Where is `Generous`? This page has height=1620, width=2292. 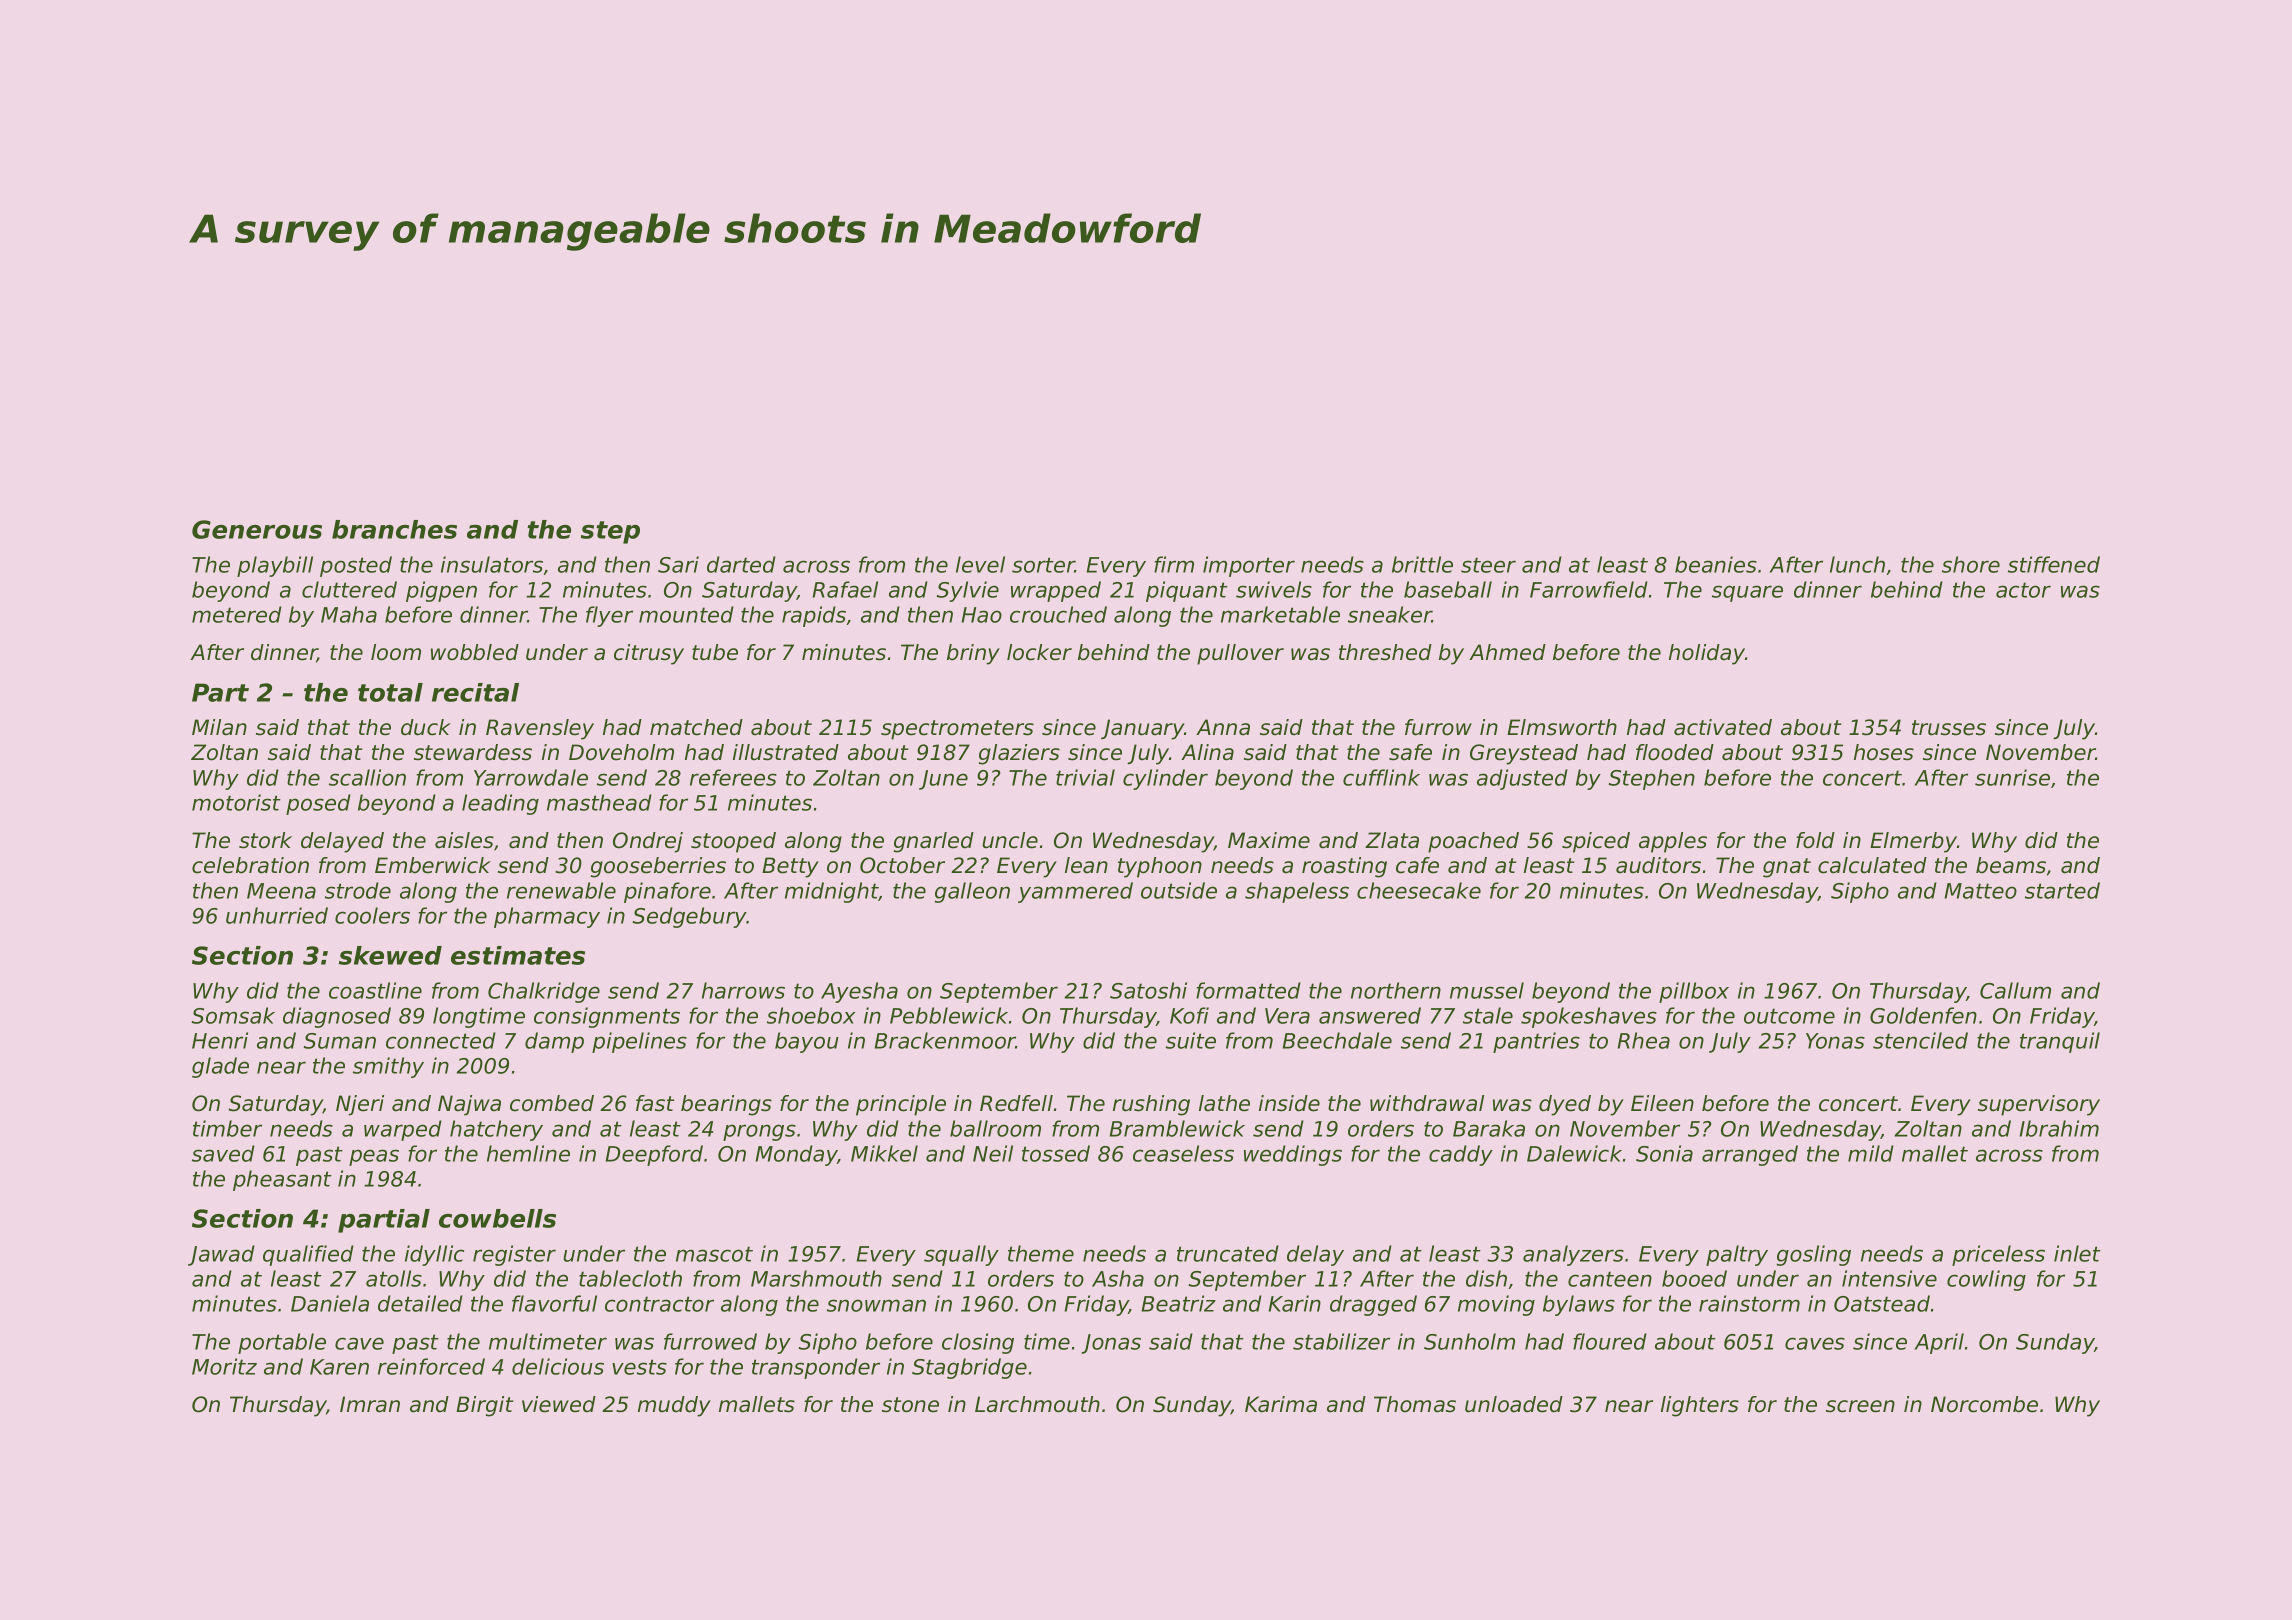 Generous is located at coordinates (257, 529).
